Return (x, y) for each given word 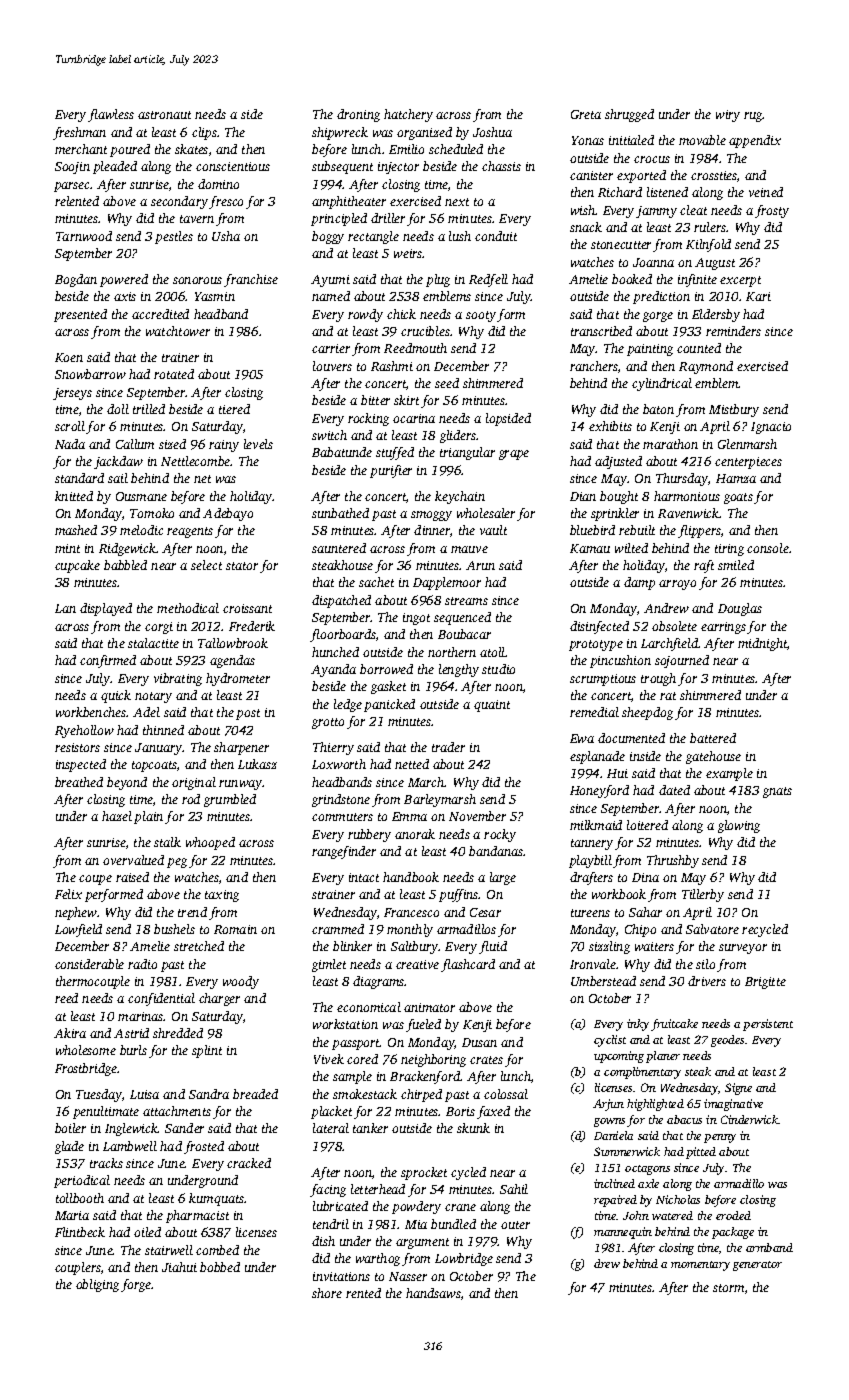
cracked (249, 1163)
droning (358, 115)
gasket (388, 687)
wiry (728, 116)
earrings (723, 628)
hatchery (408, 115)
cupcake (77, 566)
